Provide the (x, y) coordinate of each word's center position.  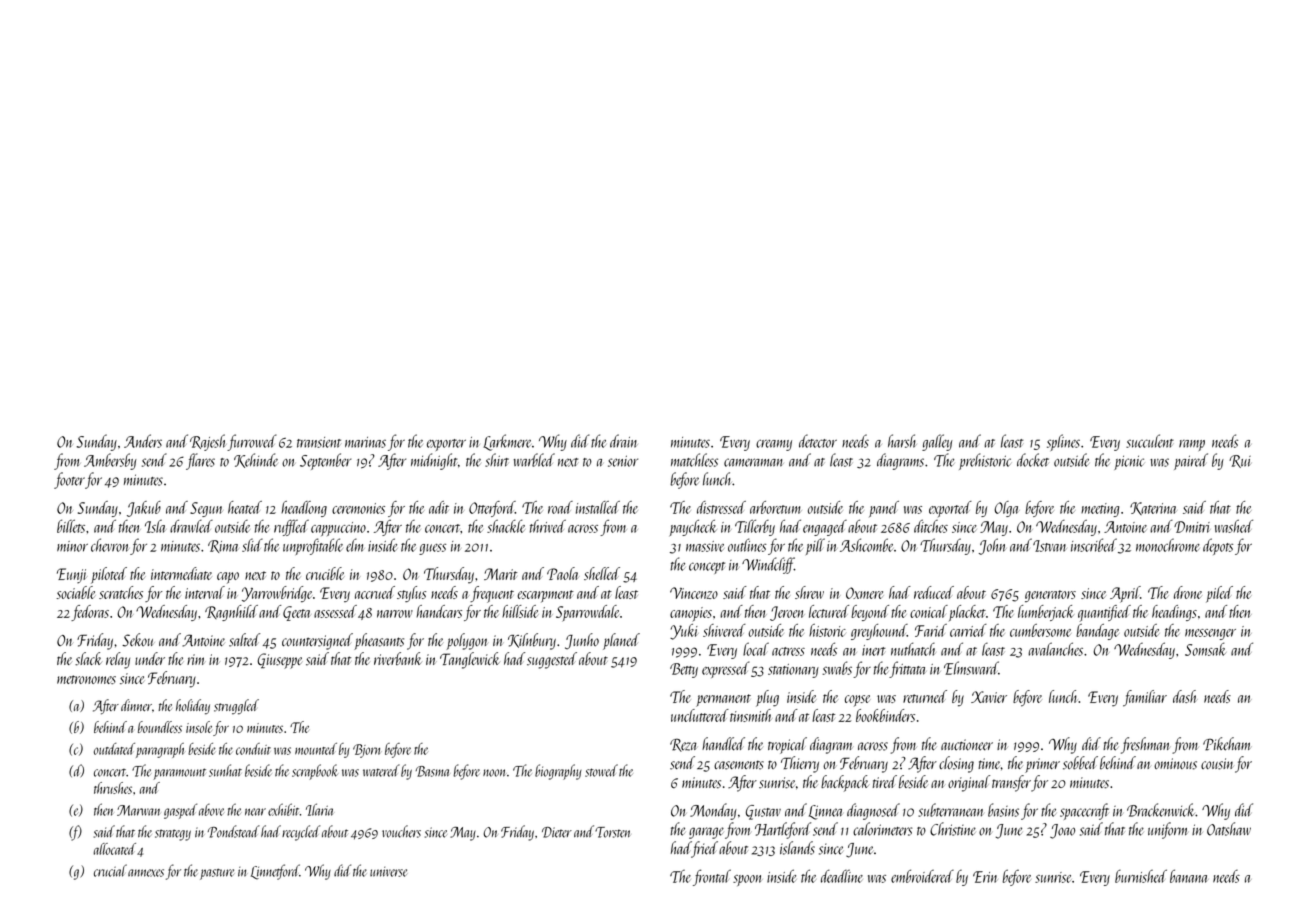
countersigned (317, 641)
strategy (173, 835)
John (992, 546)
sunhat (225, 770)
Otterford (492, 509)
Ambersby (110, 461)
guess (432, 549)
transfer (1011, 783)
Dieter (557, 832)
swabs (837, 668)
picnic (1129, 463)
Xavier (989, 697)
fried (705, 849)
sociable (75, 592)
